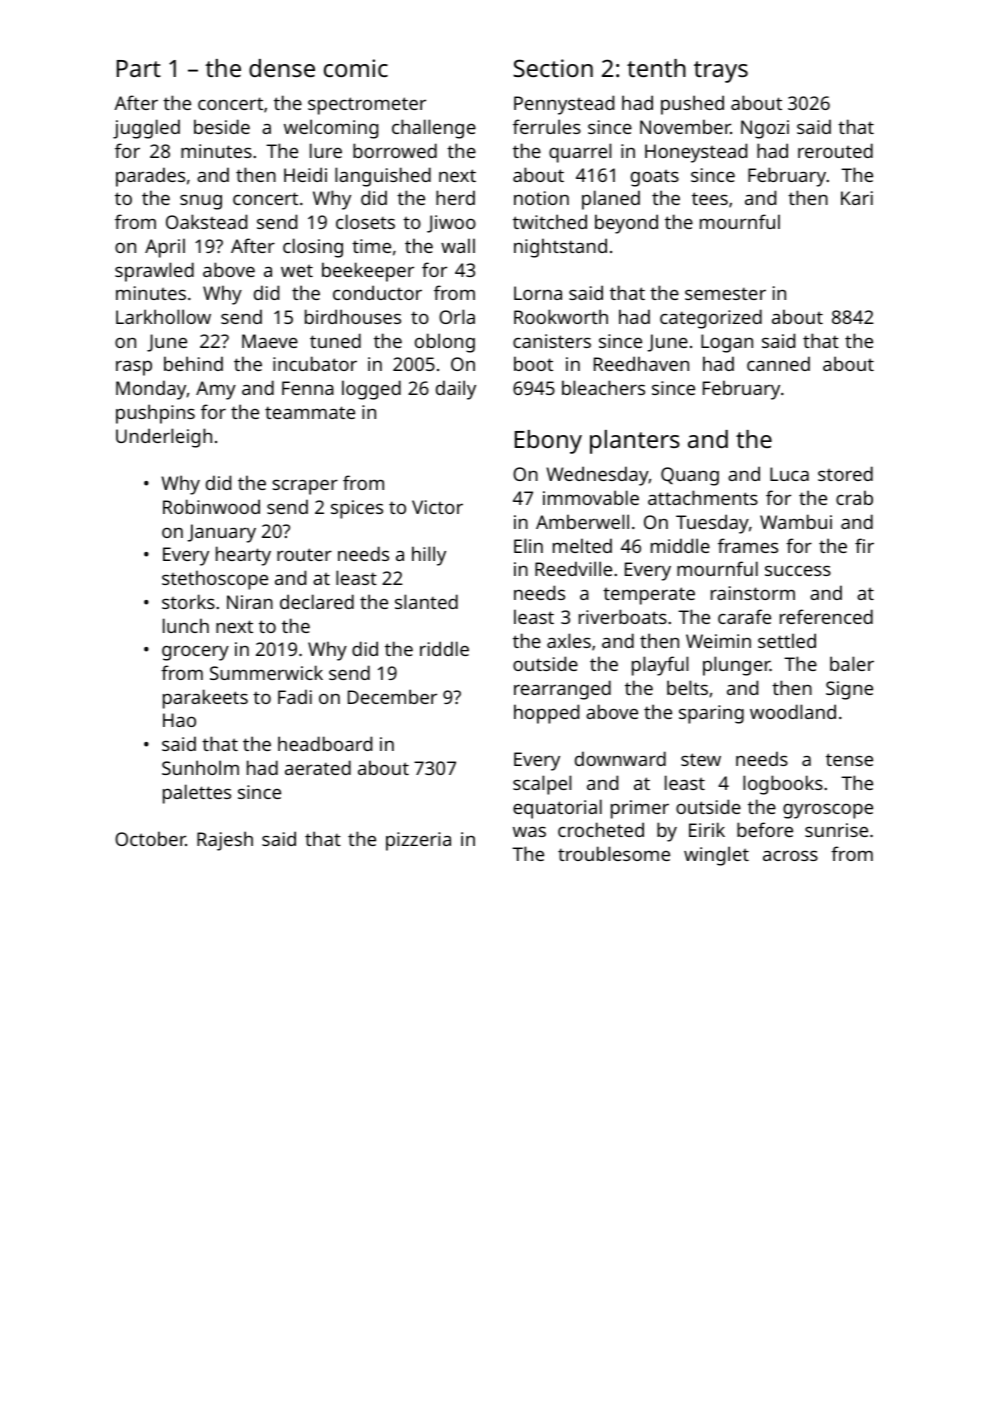  Describe the element at coordinates (195, 653) in the screenshot. I see `grocery` at that location.
